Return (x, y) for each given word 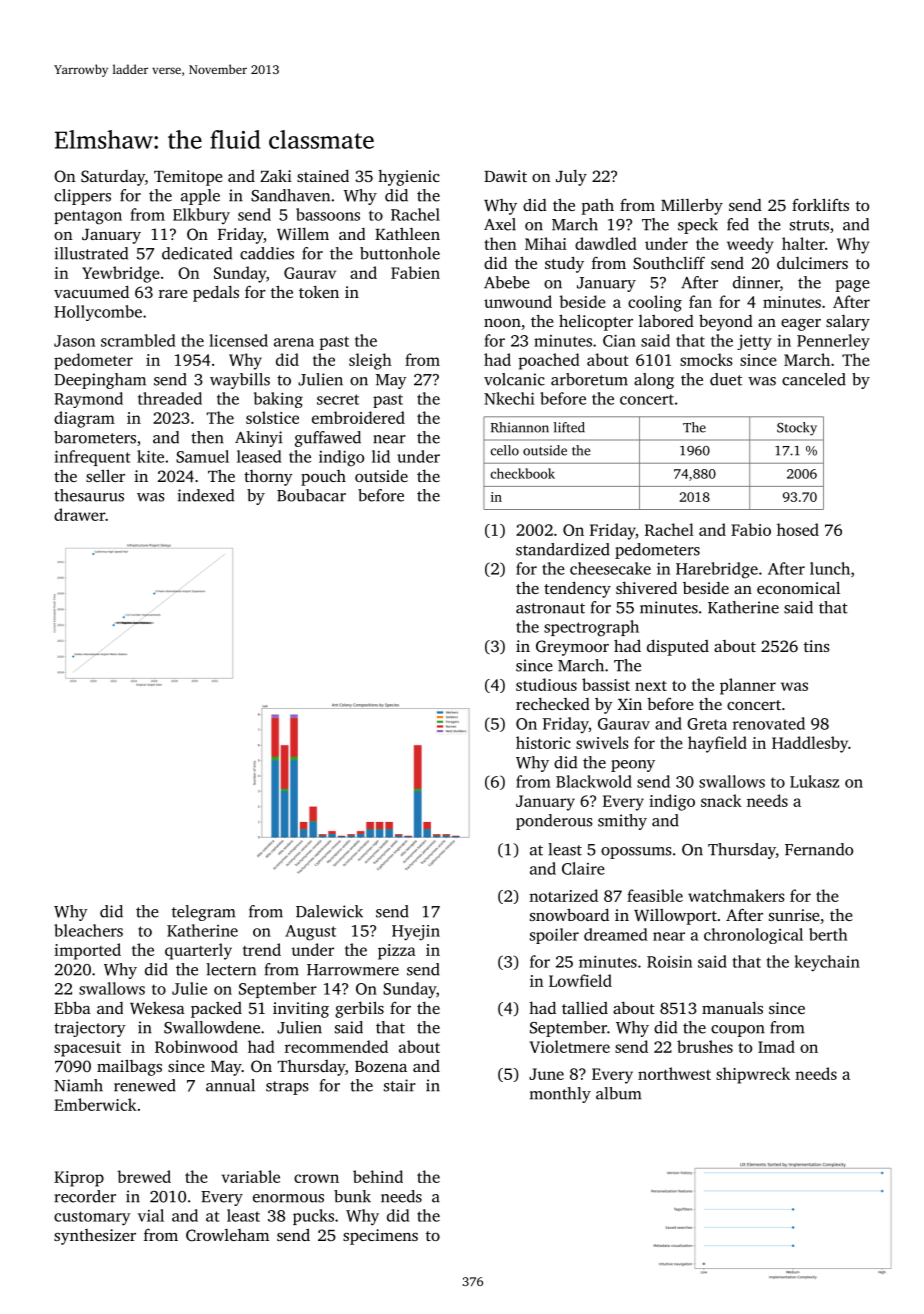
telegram (203, 913)
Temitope (188, 178)
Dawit (505, 176)
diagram (84, 419)
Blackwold (594, 781)
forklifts (820, 204)
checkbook (523, 473)
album (618, 1093)
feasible (655, 895)
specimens (380, 1237)
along (654, 381)
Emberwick (95, 1104)
